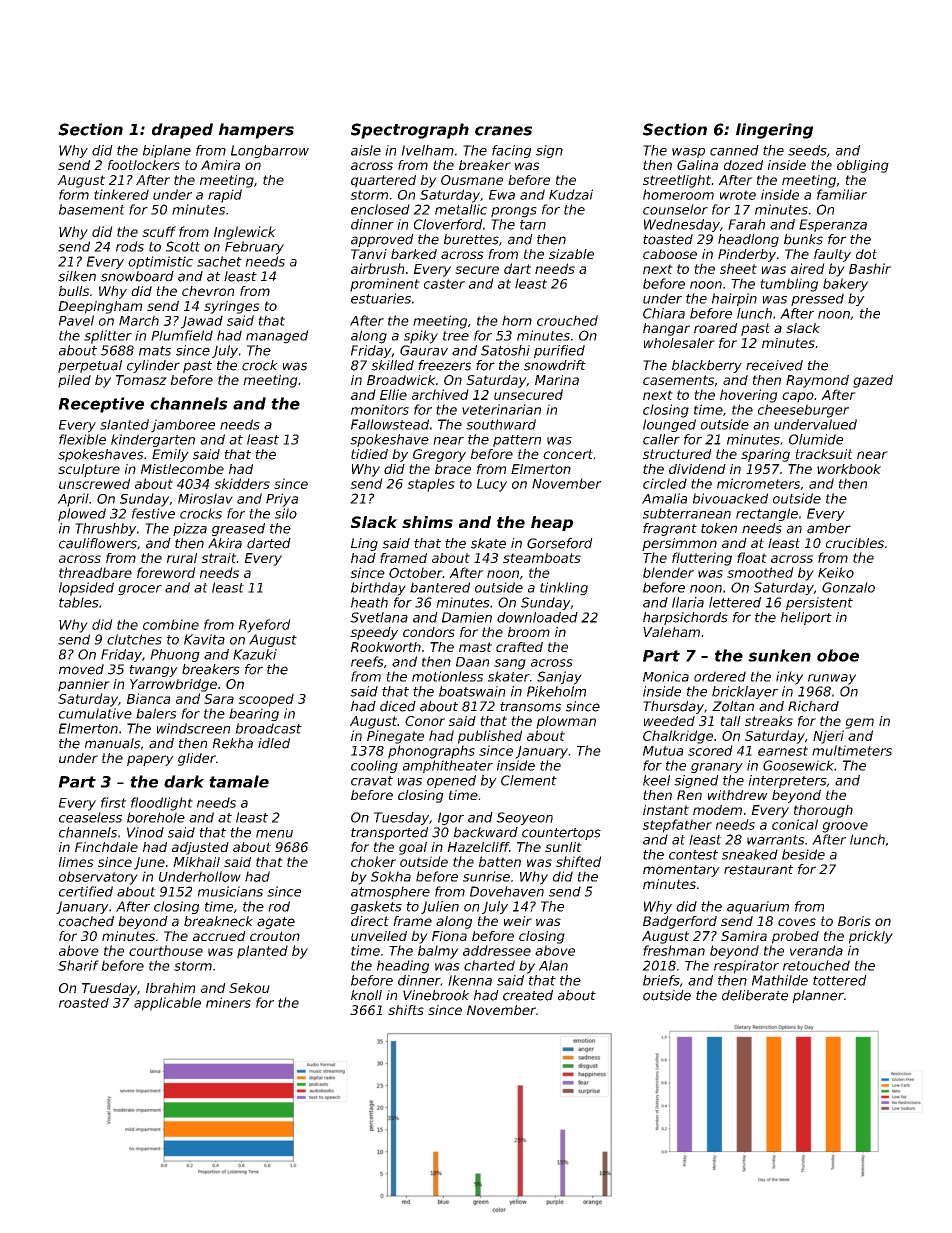 This image has height=1233, width=952. Describe the element at coordinates (410, 131) in the image. I see `Spectrograph` at that location.
